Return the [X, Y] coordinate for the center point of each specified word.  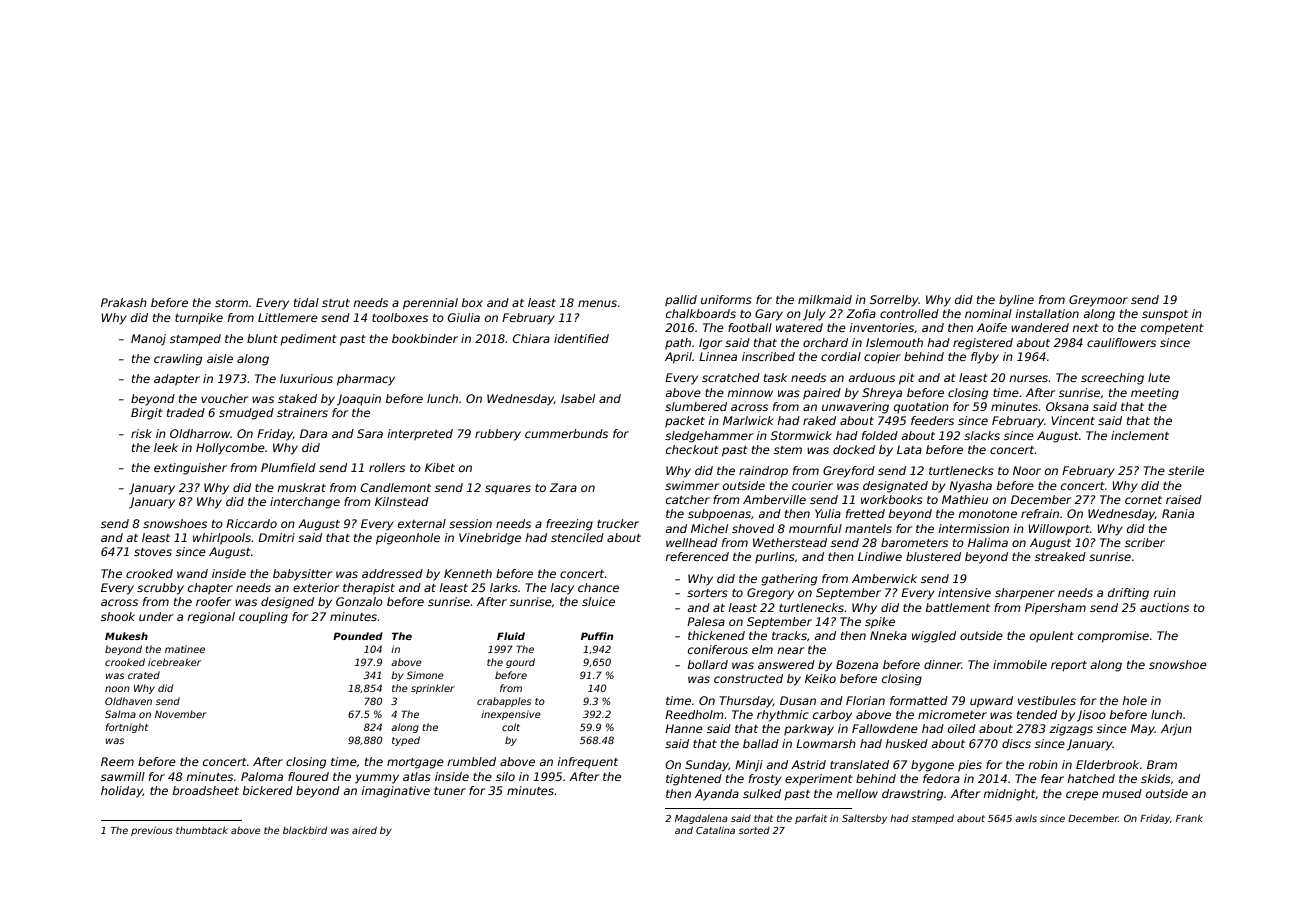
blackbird [305, 830]
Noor [1027, 470]
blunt [262, 338]
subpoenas [719, 515]
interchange [305, 503]
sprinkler [433, 689]
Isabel [578, 398]
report [1069, 666]
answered [786, 664]
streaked [1060, 556]
